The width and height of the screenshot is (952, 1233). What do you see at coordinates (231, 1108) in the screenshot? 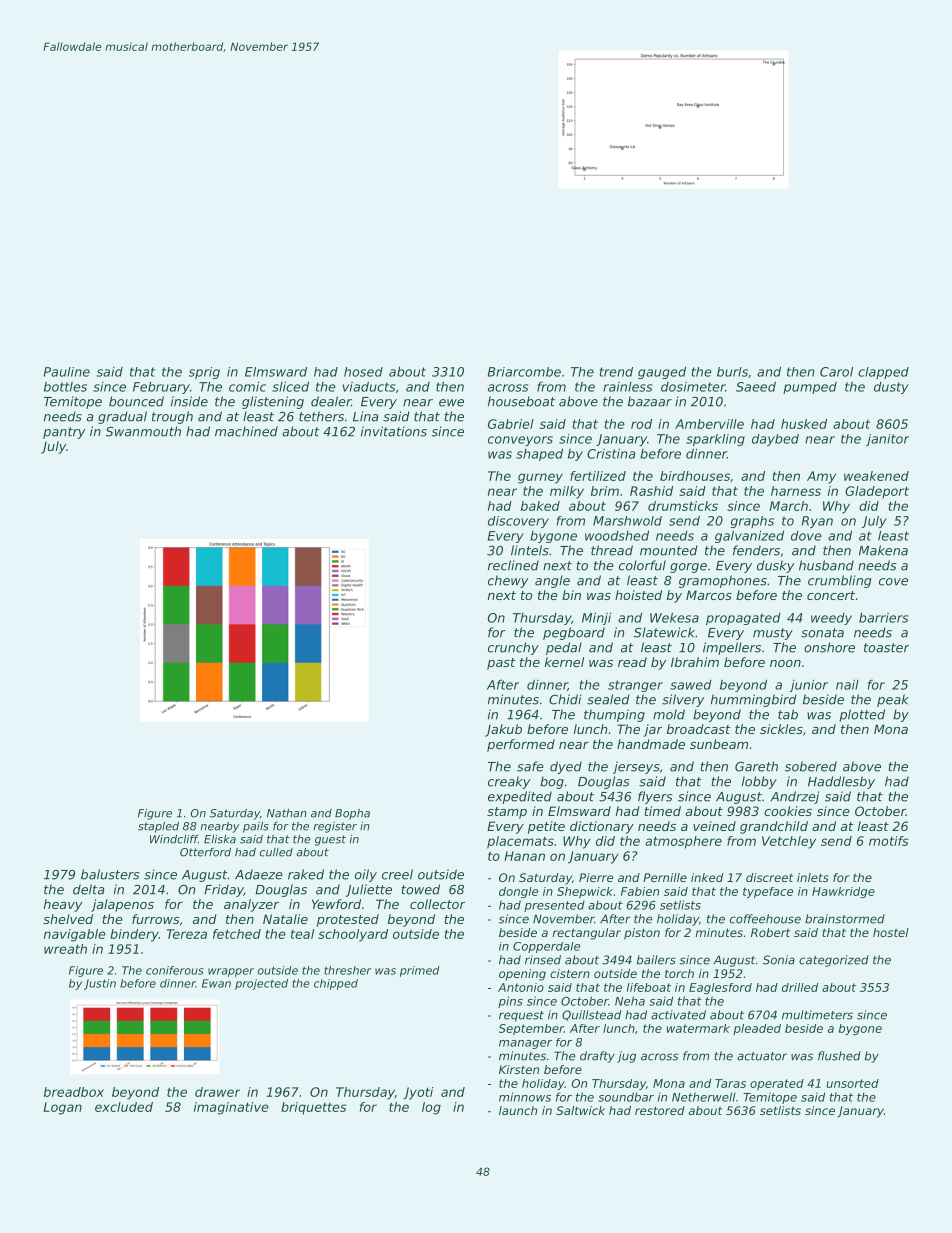
I see `imaginative` at bounding box center [231, 1108].
